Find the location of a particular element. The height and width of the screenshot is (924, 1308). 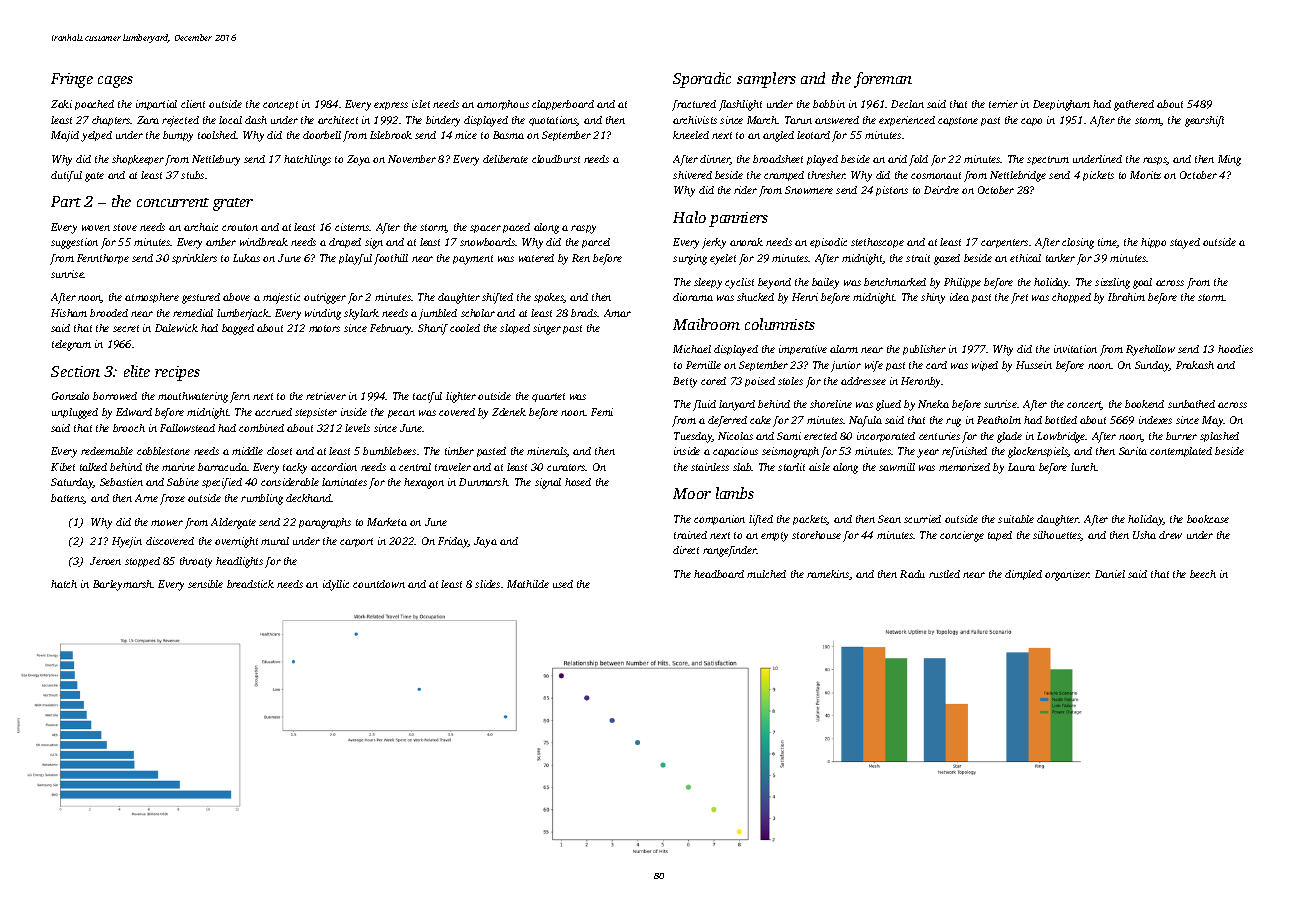

Section is located at coordinates (75, 371).
